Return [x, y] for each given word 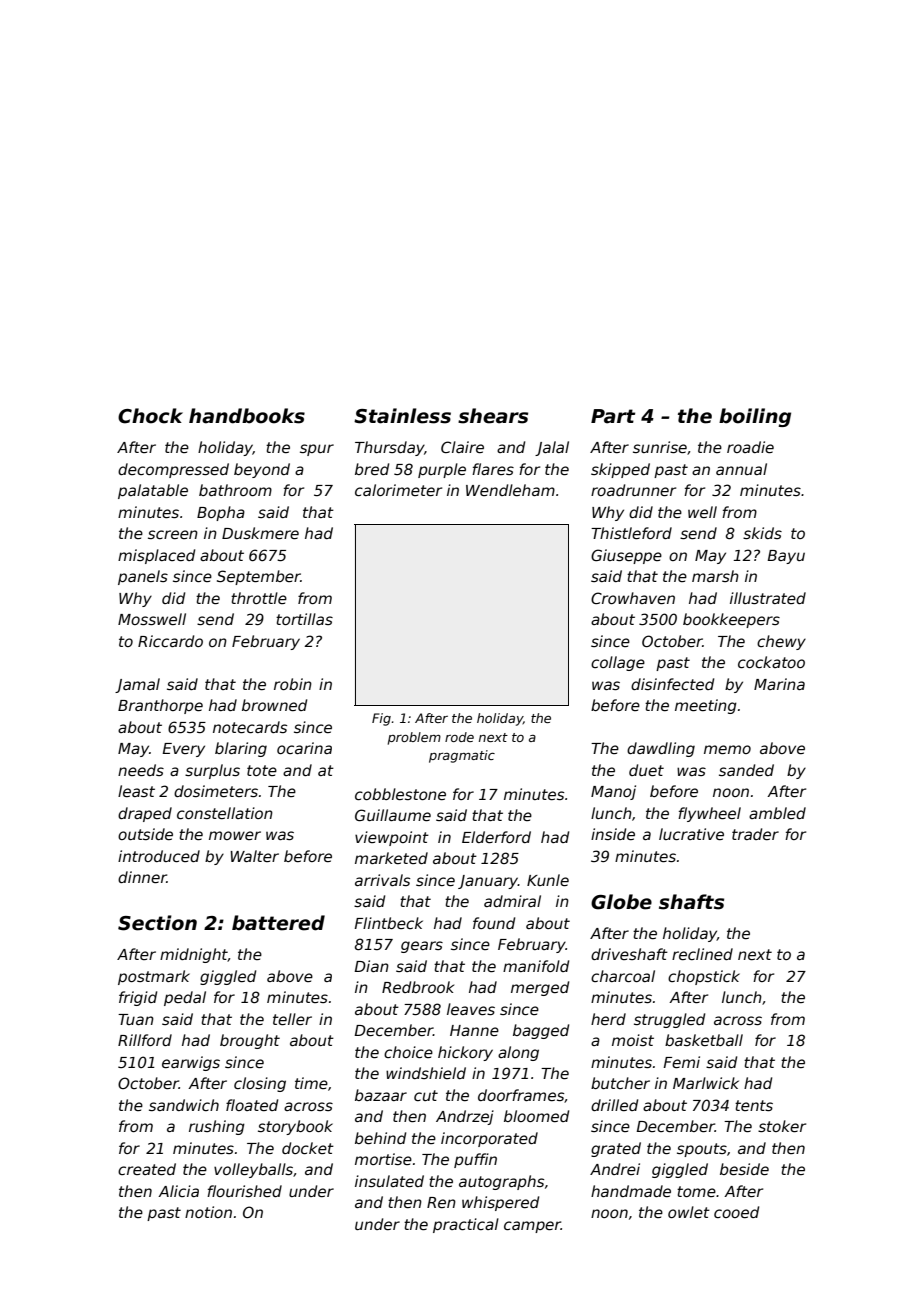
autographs [501, 1182]
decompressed [173, 470]
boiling [755, 417]
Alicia [178, 1191]
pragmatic [462, 756]
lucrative [691, 834]
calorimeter [398, 490]
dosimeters [216, 791]
